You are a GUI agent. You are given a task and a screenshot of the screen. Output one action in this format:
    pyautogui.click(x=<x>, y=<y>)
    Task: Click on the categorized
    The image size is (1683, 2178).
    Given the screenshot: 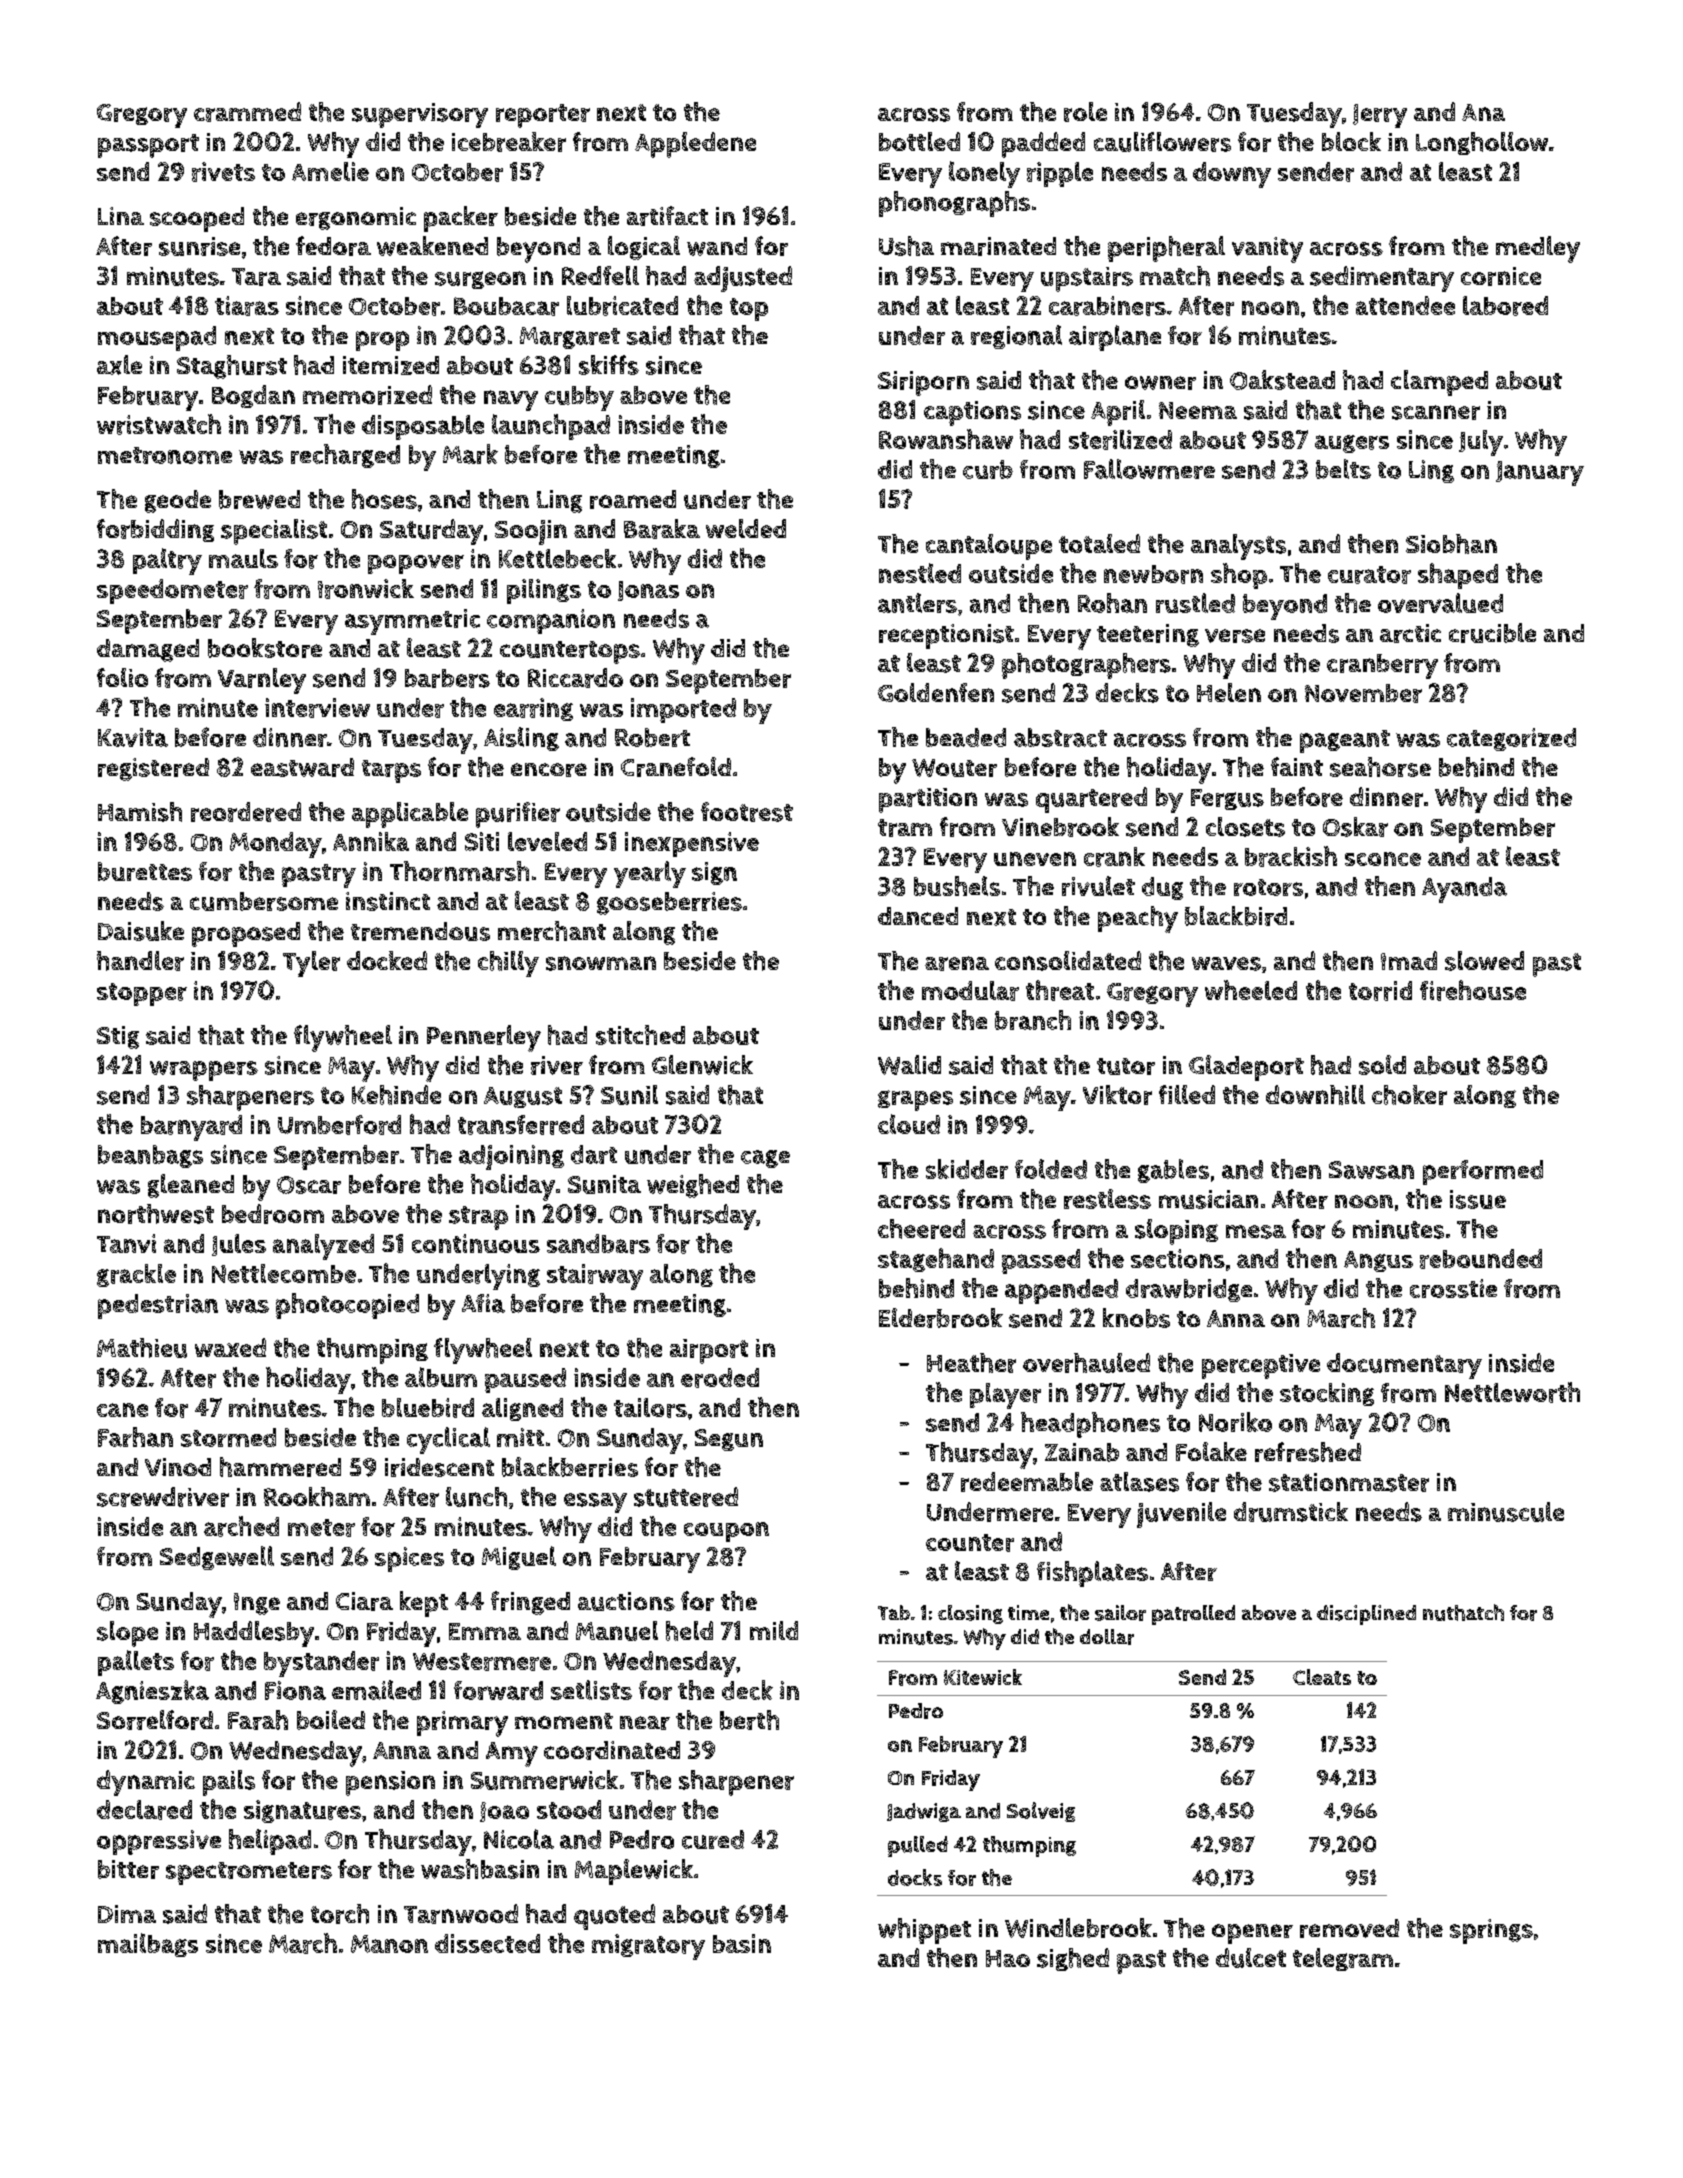 What is the action you would take?
    pyautogui.click(x=1511, y=739)
